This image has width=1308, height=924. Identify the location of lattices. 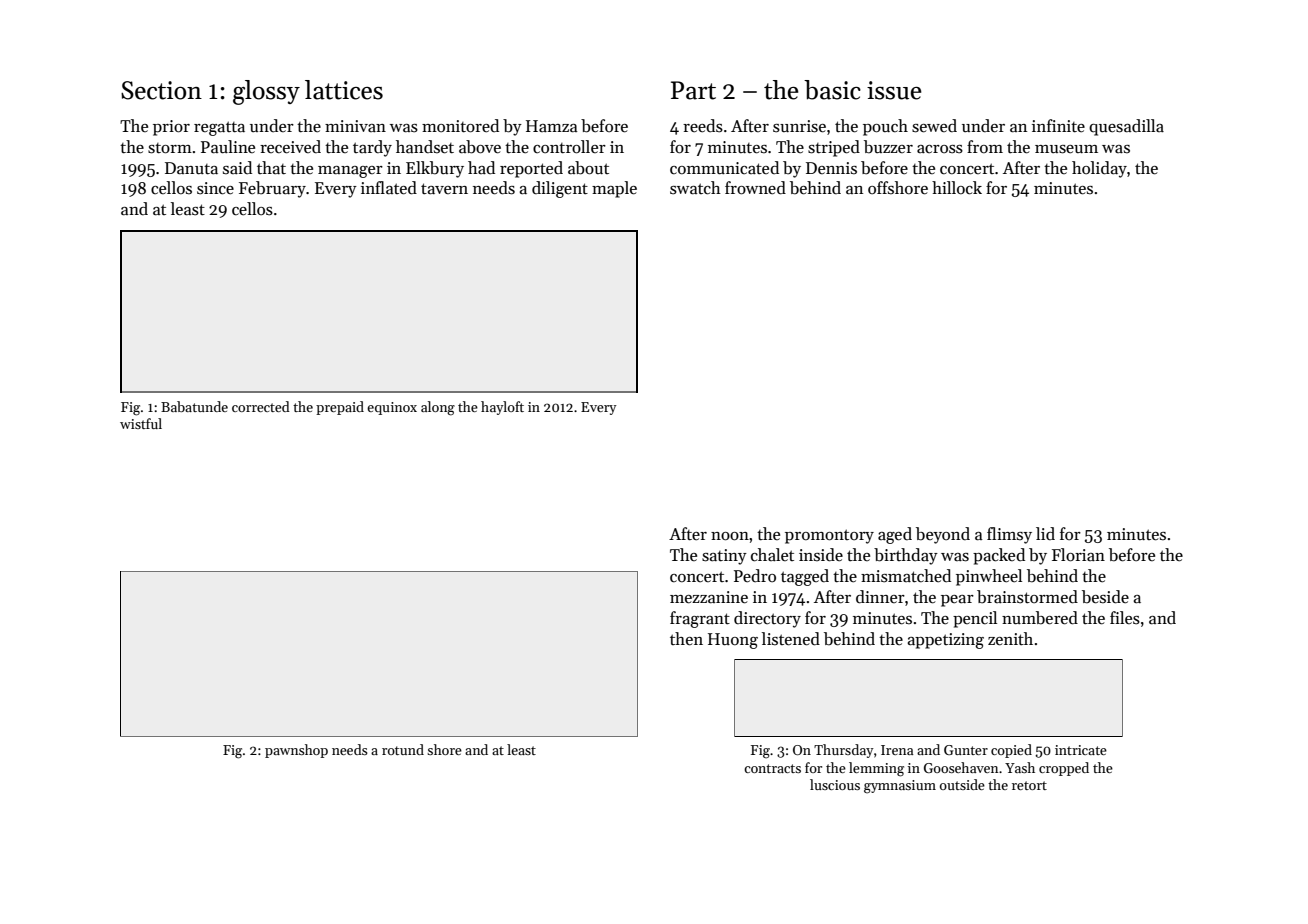
(344, 90).
